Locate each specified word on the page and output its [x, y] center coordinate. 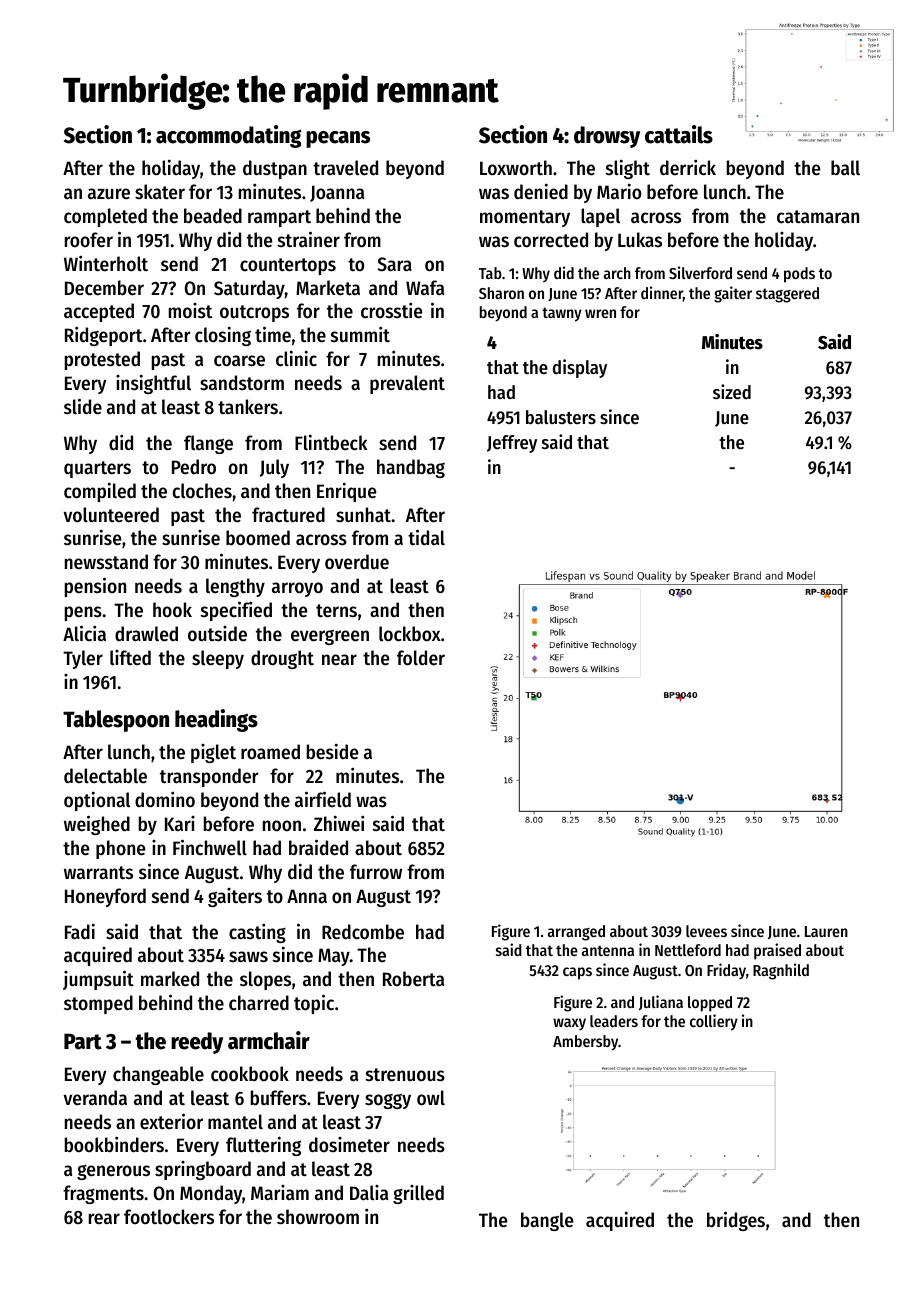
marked [170, 979]
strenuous [405, 1075]
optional [97, 801]
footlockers [169, 1217]
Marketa [328, 288]
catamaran [818, 217]
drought [282, 659]
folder [421, 658]
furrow [376, 872]
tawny [562, 314]
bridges [736, 1221]
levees [706, 931]
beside [332, 751]
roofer [89, 240]
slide [83, 406]
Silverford [700, 272]
